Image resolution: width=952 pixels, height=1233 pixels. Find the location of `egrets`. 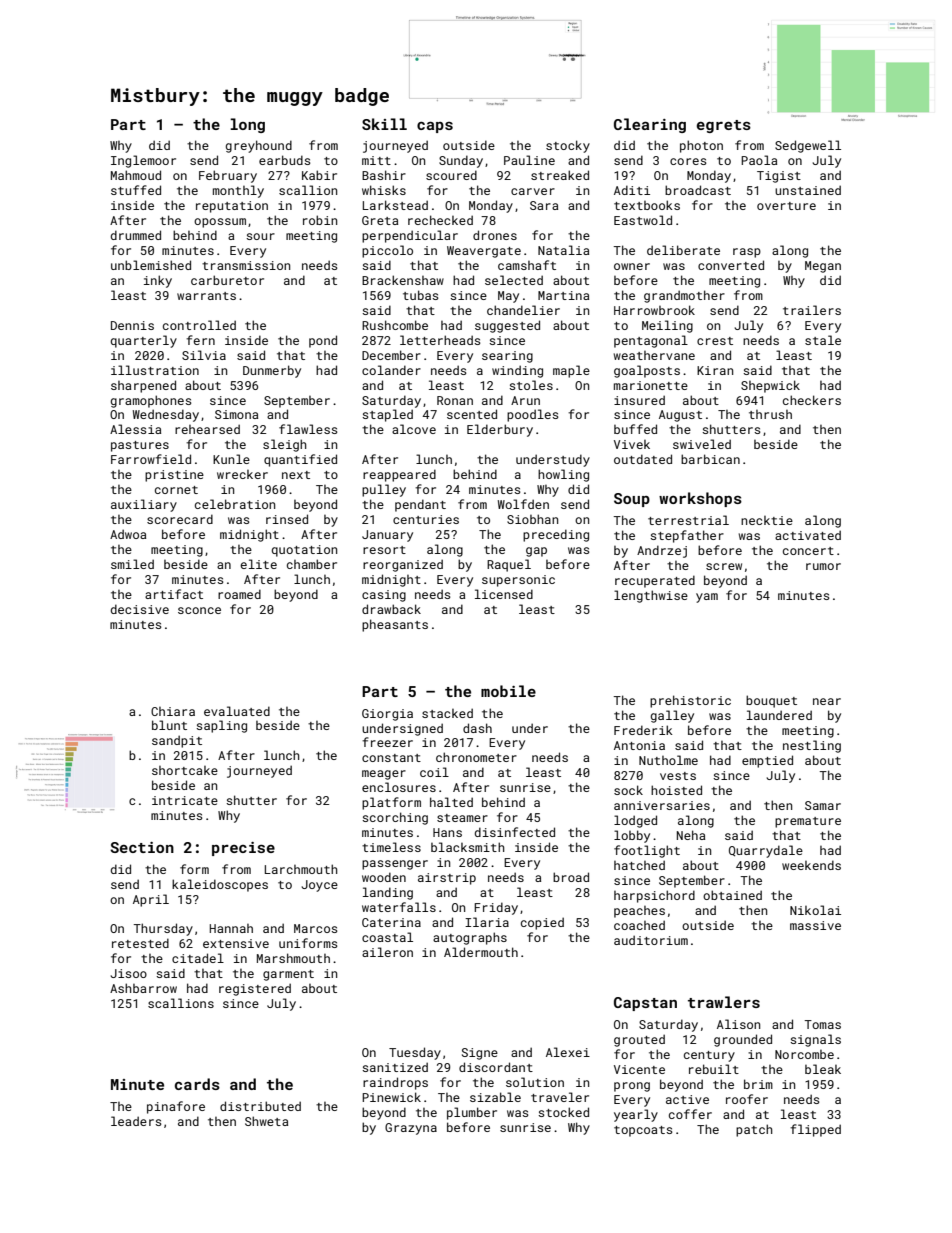

egrets is located at coordinates (724, 126).
